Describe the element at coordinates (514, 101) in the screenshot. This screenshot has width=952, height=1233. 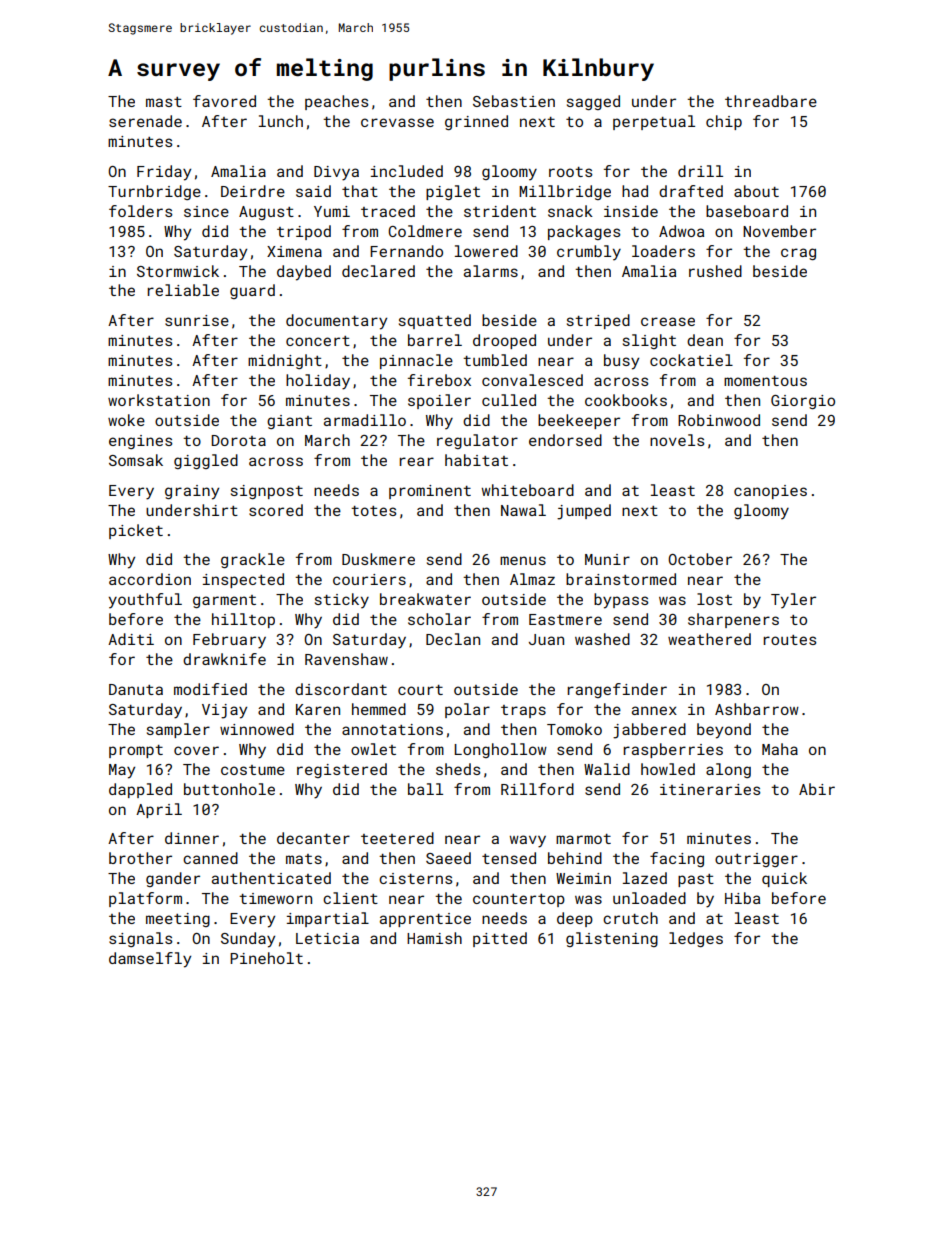
I see `Sebastien` at that location.
